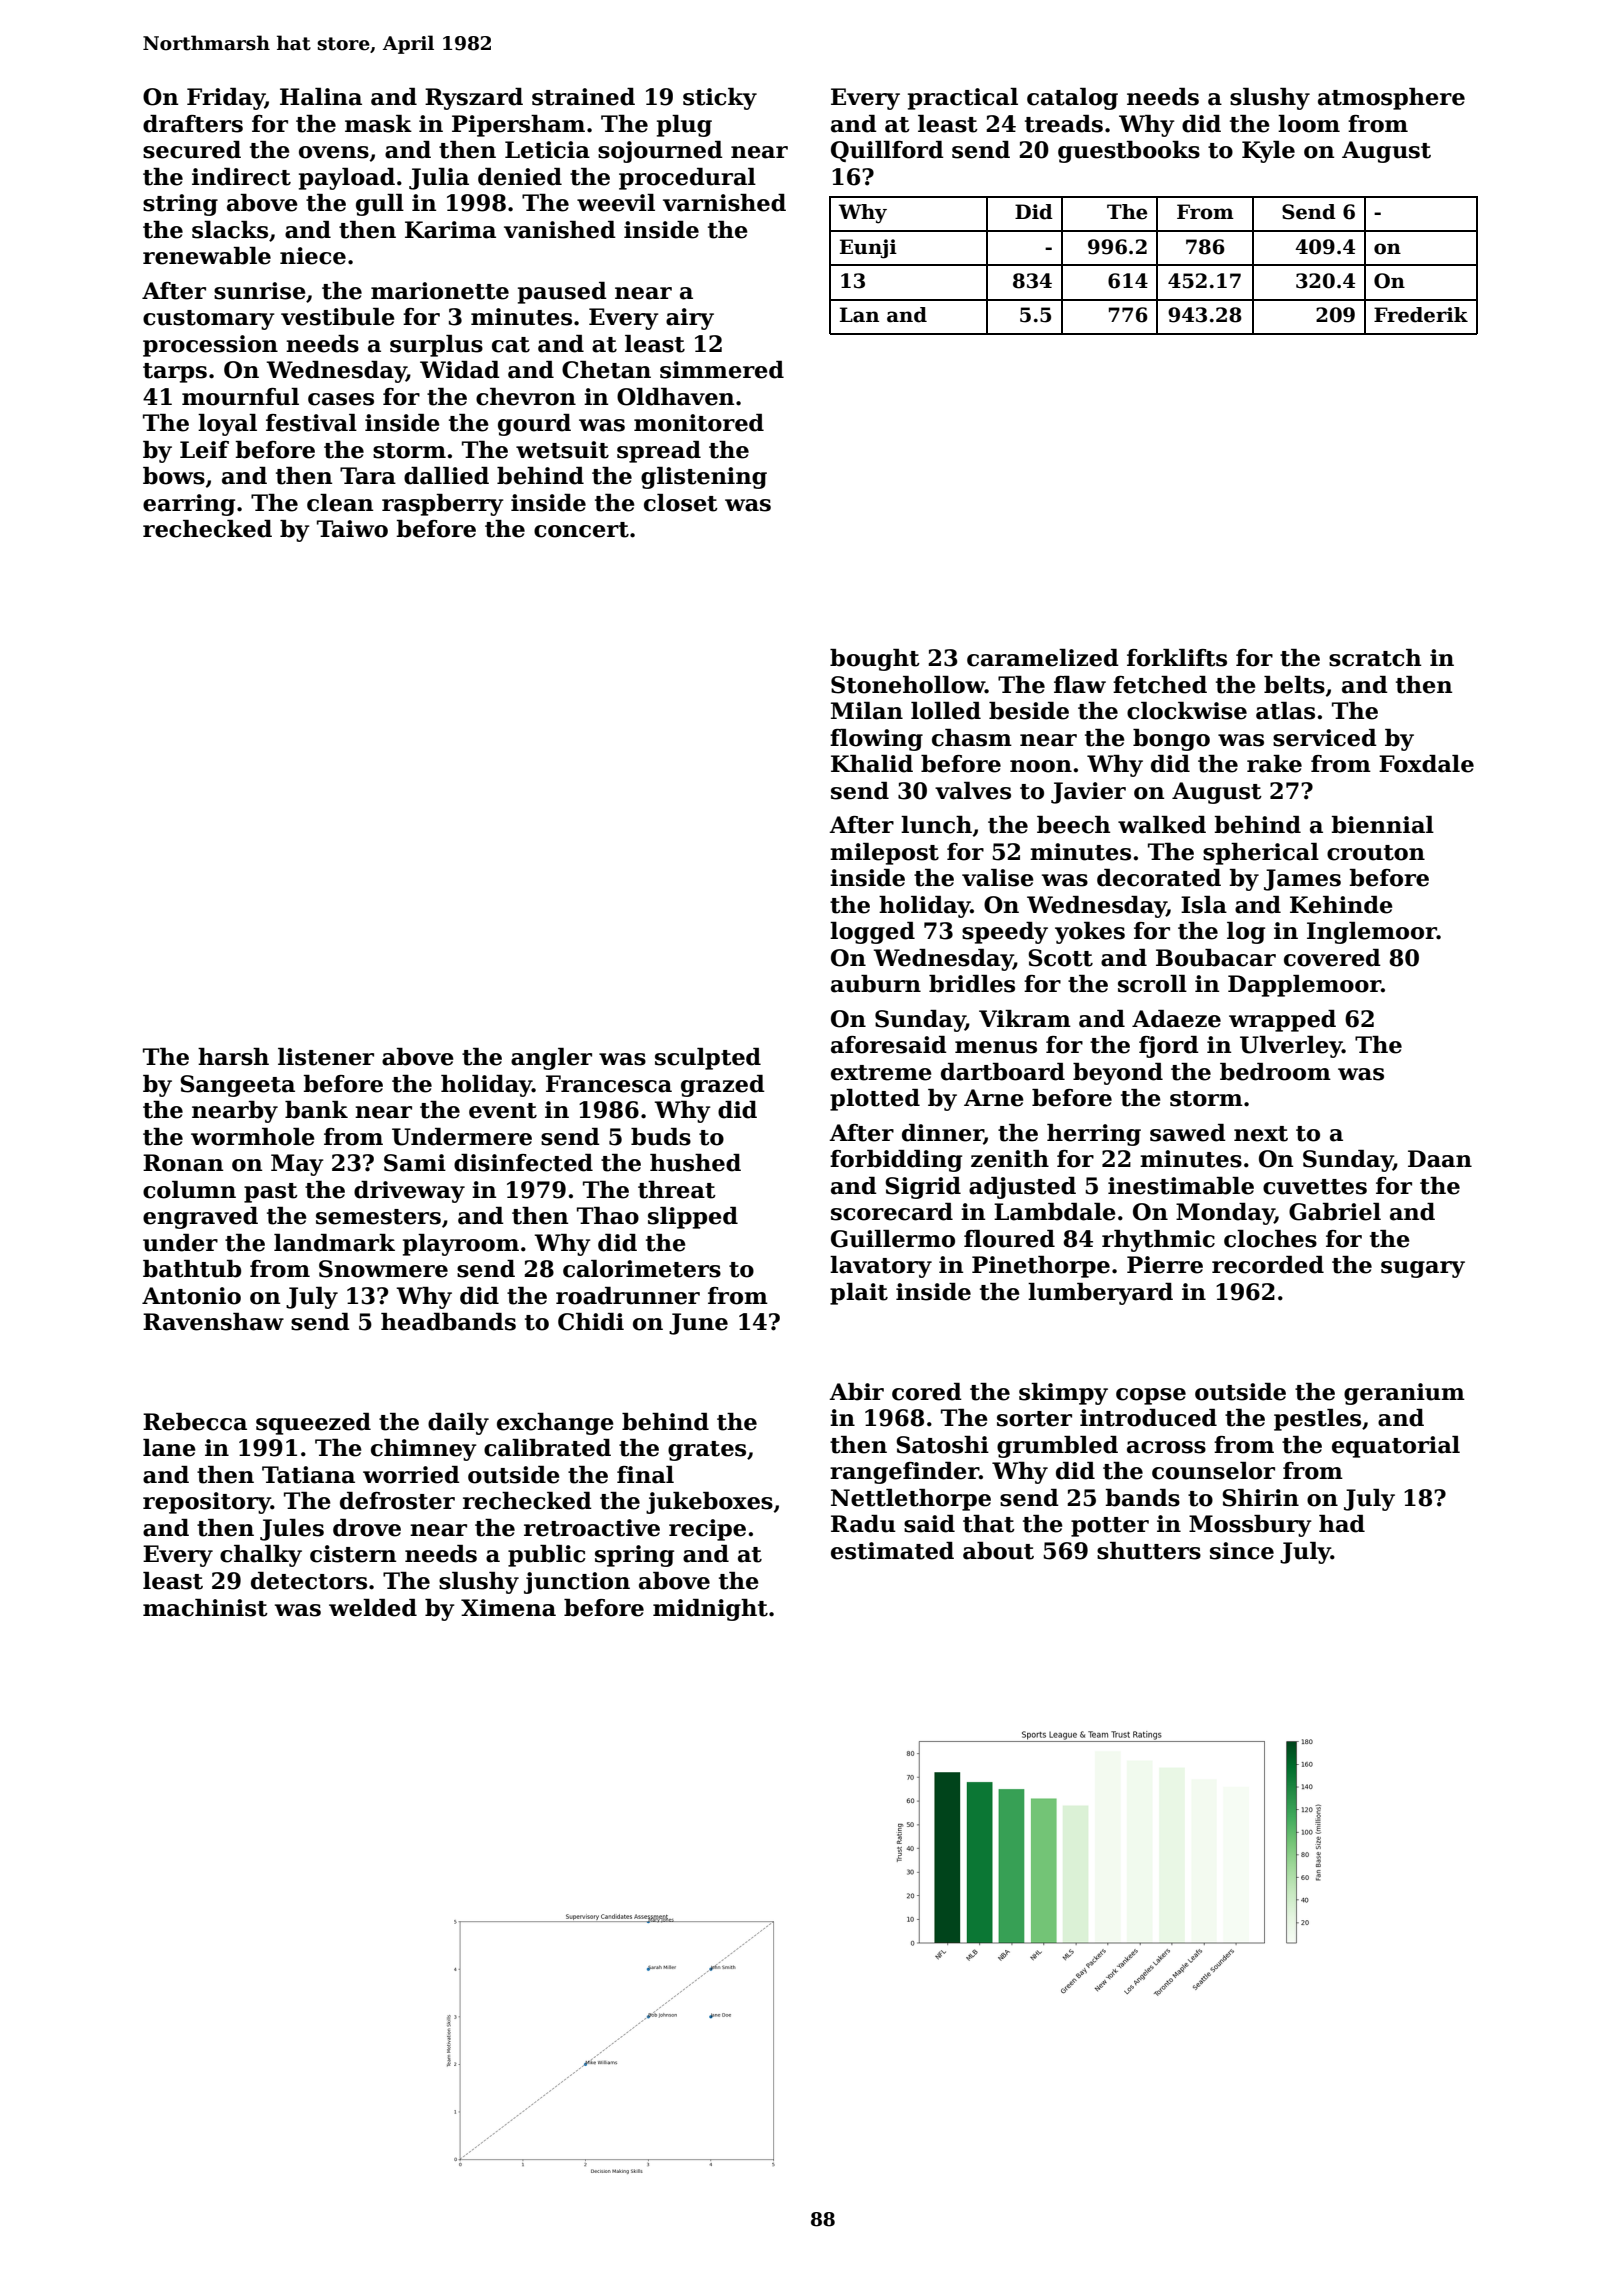 Image resolution: width=1620 pixels, height=2292 pixels. What do you see at coordinates (723, 1086) in the image?
I see `grazed` at bounding box center [723, 1086].
